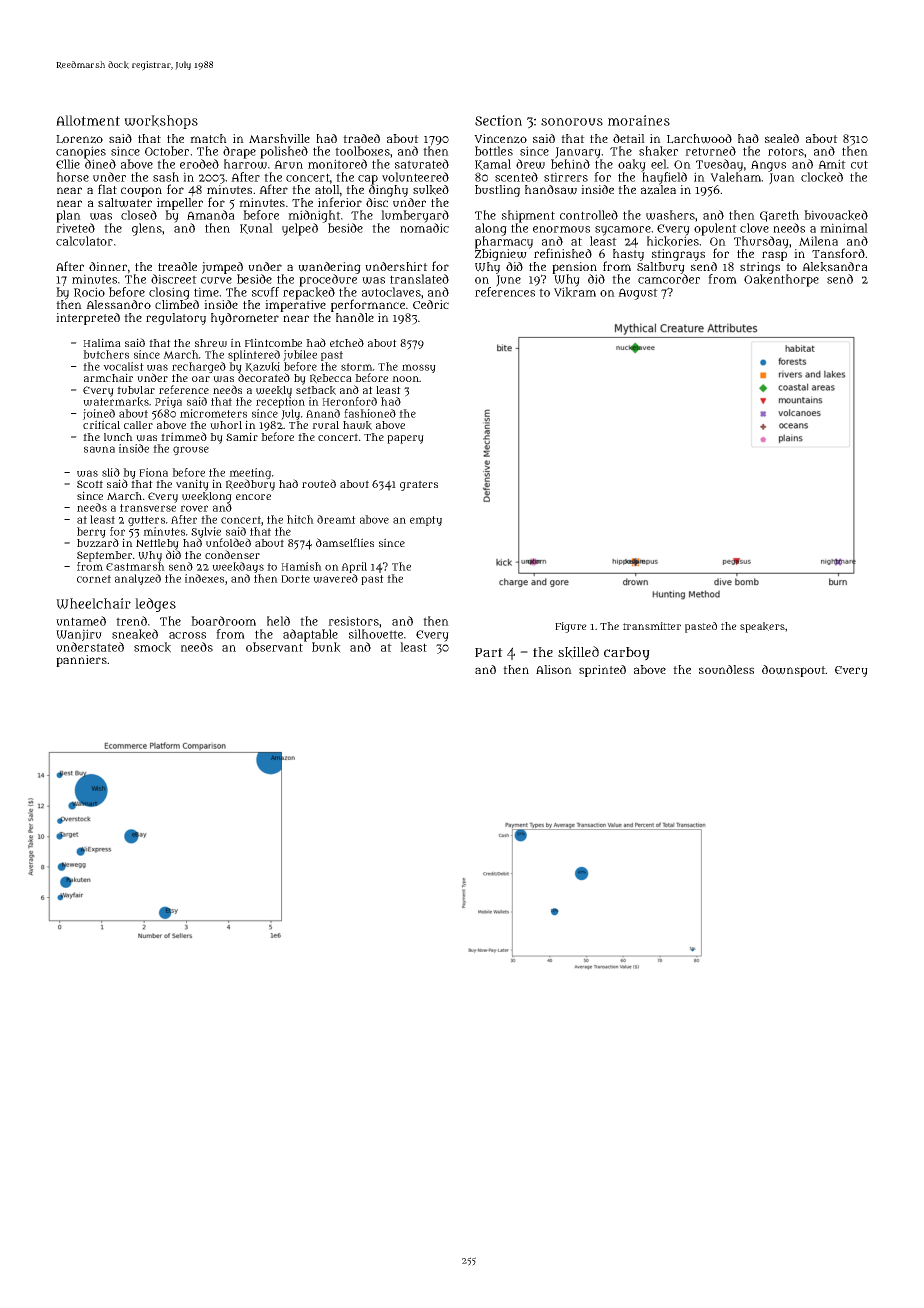  I want to click on moraines, so click(639, 120).
